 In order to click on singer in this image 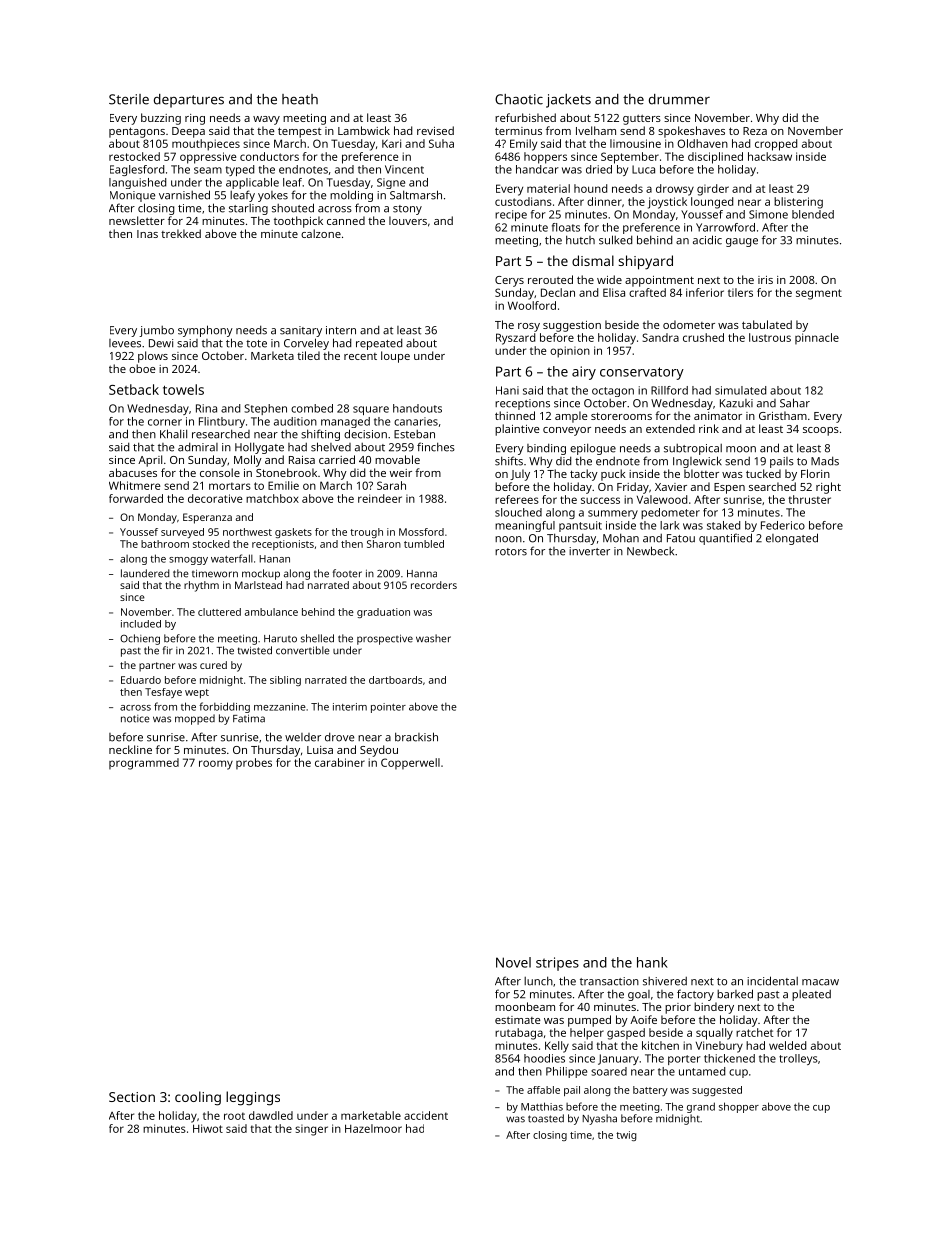, I will do `click(311, 1130)`.
